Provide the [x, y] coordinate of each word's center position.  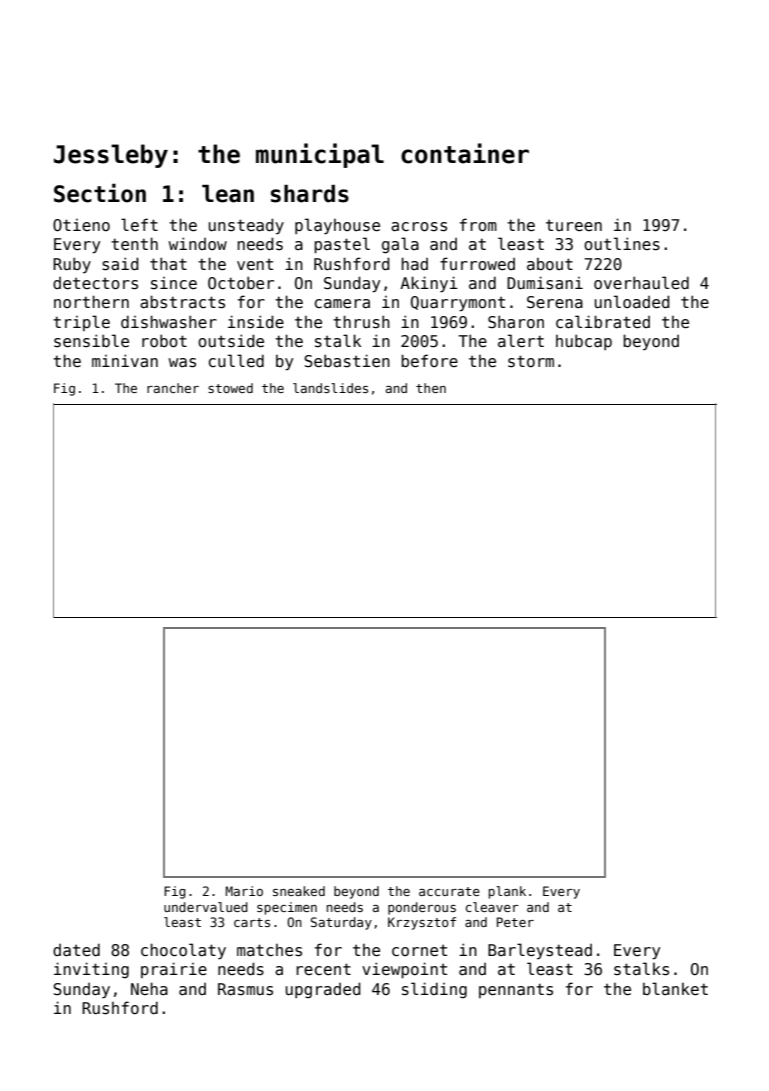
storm [531, 361]
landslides [330, 388]
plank [507, 892]
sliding [434, 990]
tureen [574, 225]
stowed [230, 388]
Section [100, 193]
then [431, 388]
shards [310, 194]
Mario [244, 891]
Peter [515, 922]
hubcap [584, 342]
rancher [173, 388]
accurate [449, 891]
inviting [91, 970]
